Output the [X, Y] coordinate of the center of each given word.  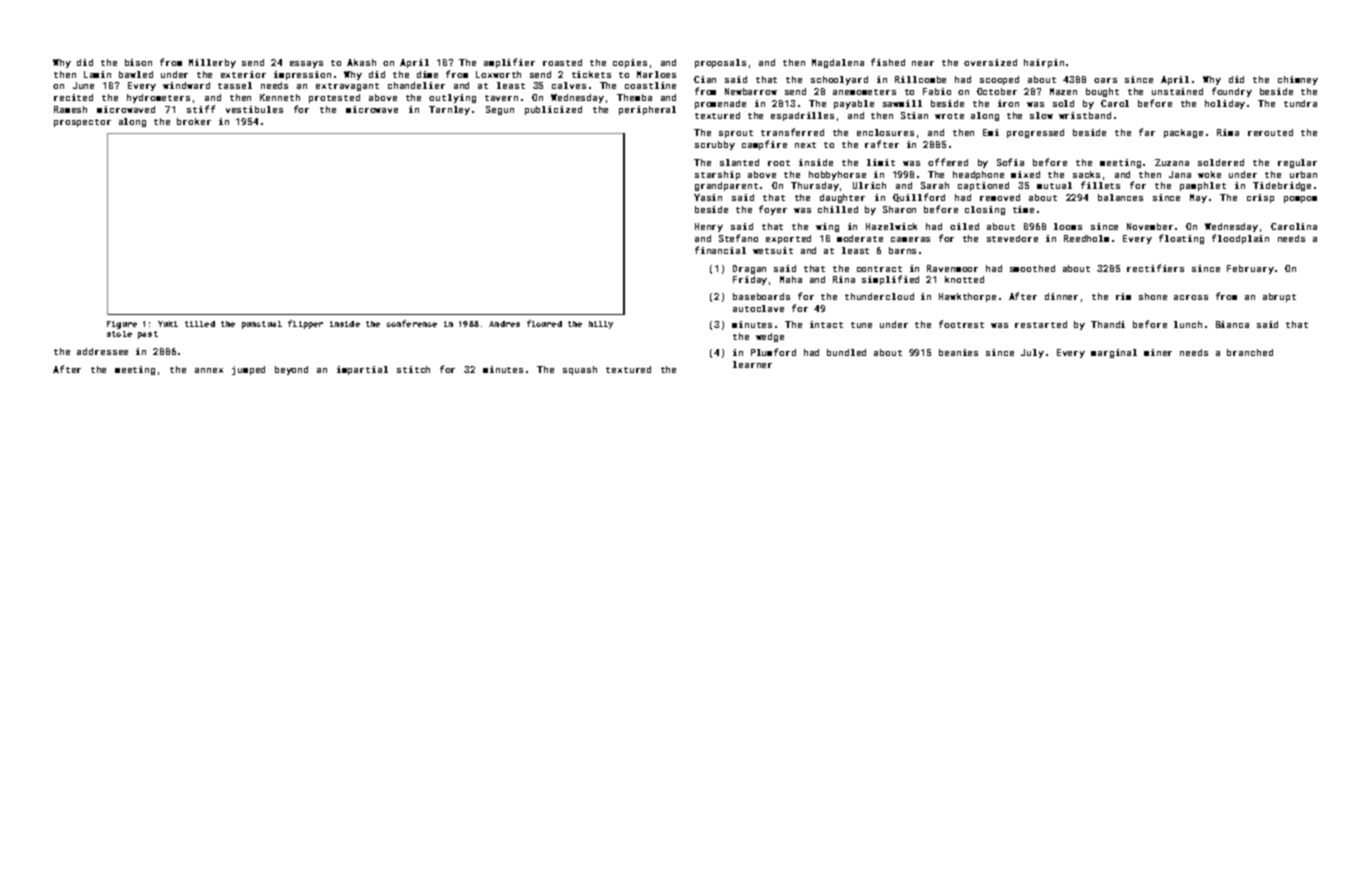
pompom [1300, 199]
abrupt [1279, 297]
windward [186, 85]
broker [194, 121]
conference [412, 323]
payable [854, 104]
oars [1105, 80]
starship [717, 175]
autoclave [758, 308]
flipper [305, 324]
